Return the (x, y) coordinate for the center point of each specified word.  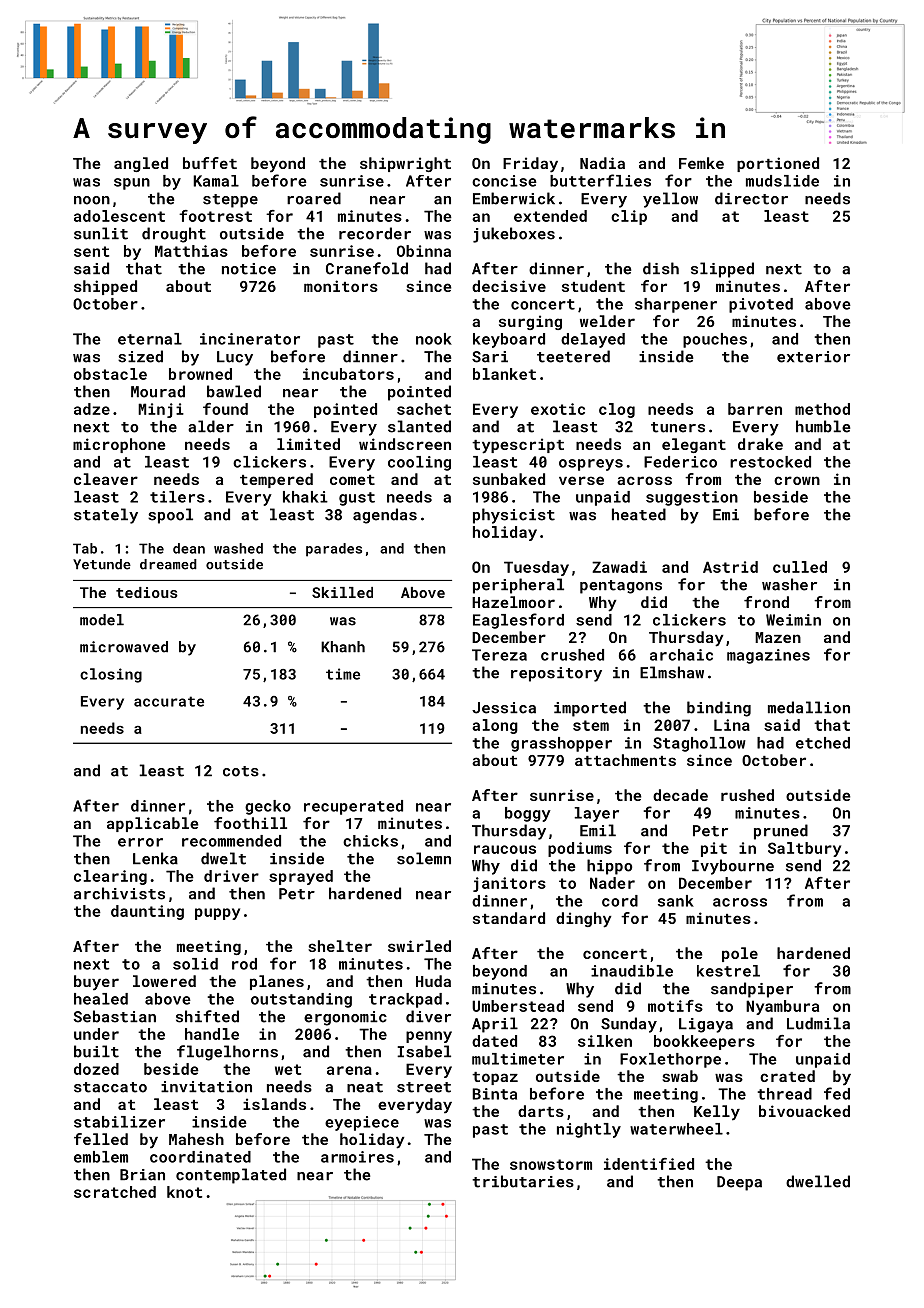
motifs (675, 1006)
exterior (813, 357)
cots (241, 771)
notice (249, 269)
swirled (419, 946)
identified (649, 1164)
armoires (357, 1157)
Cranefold (367, 268)
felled (101, 1139)
